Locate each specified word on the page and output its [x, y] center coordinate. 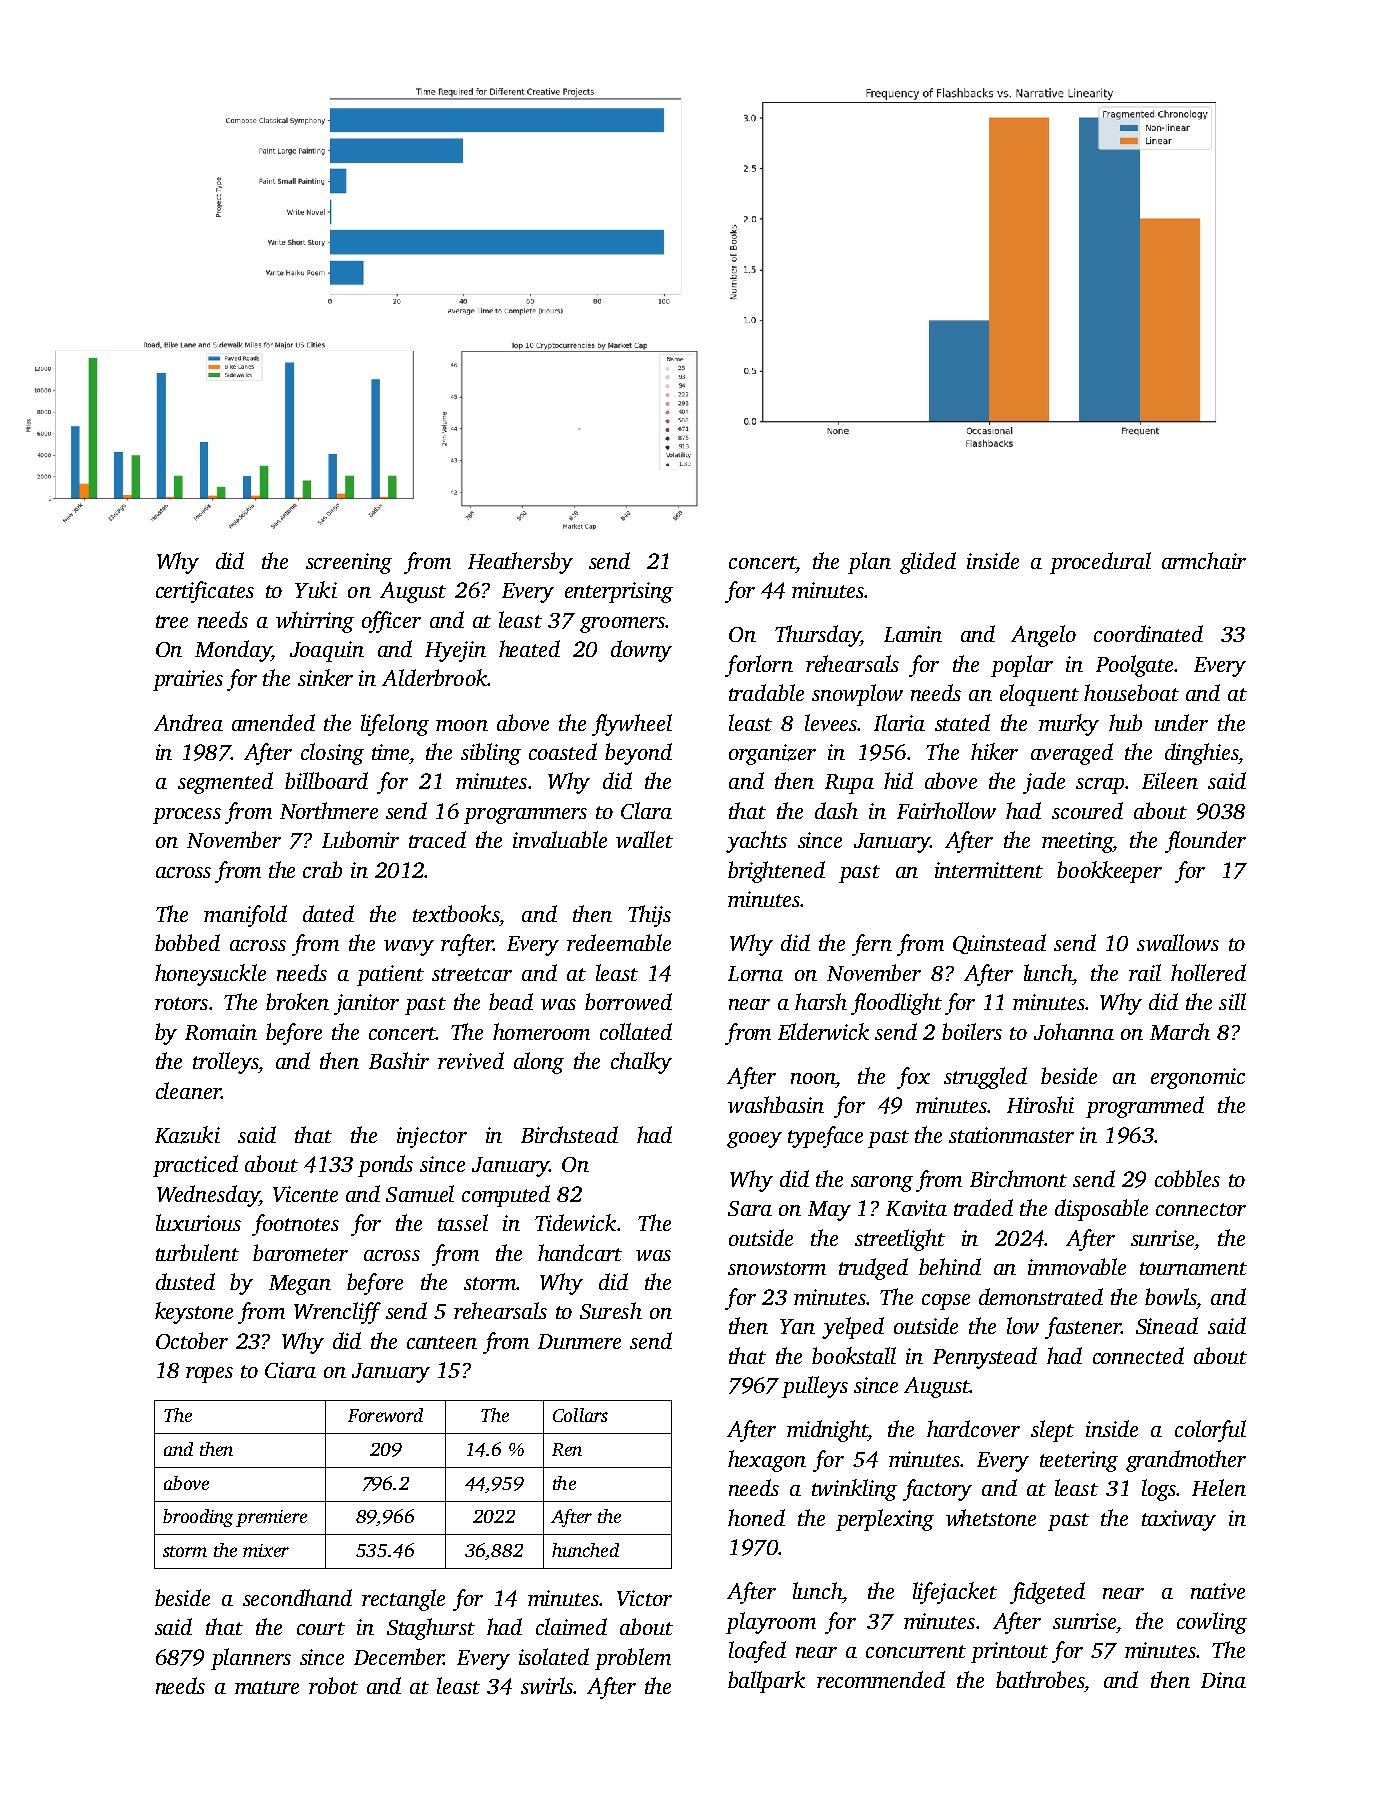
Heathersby [520, 563]
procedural [1100, 563]
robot [333, 1685]
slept [1052, 1431]
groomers [622, 625]
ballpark [766, 1682]
